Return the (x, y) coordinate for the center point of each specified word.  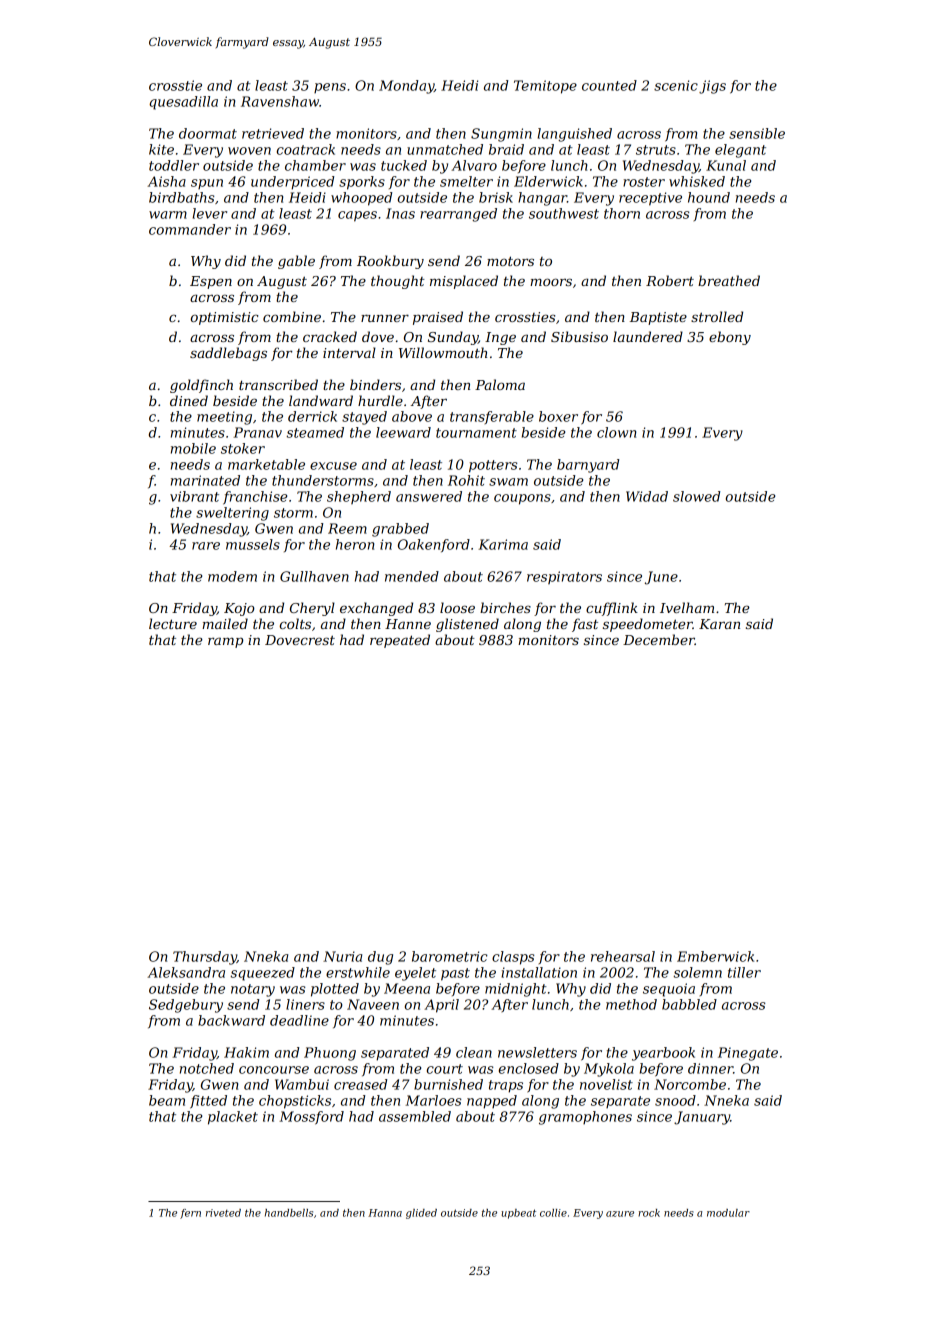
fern (190, 1214)
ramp (225, 642)
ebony (730, 338)
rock (649, 1213)
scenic (676, 85)
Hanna (385, 1213)
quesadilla (183, 103)
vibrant (194, 496)
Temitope (545, 87)
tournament (476, 433)
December (659, 639)
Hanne (408, 624)
